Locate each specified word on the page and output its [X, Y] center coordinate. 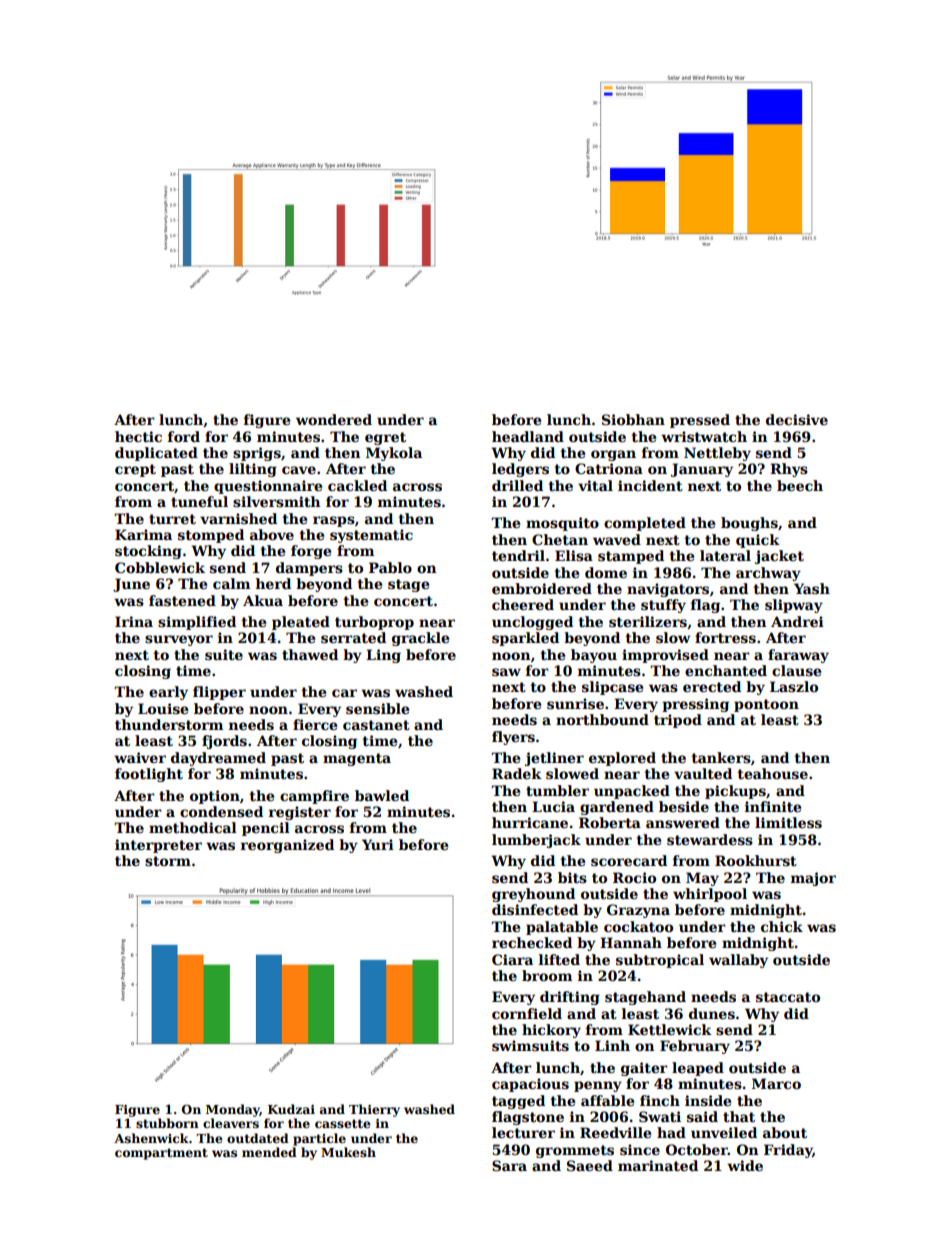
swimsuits [530, 1045]
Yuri [378, 844]
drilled [517, 485]
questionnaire [268, 487]
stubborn [167, 1123]
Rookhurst [756, 860]
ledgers [520, 470]
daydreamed [218, 759]
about [785, 1132]
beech [800, 485]
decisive [797, 419]
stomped [211, 536]
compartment [161, 1154]
